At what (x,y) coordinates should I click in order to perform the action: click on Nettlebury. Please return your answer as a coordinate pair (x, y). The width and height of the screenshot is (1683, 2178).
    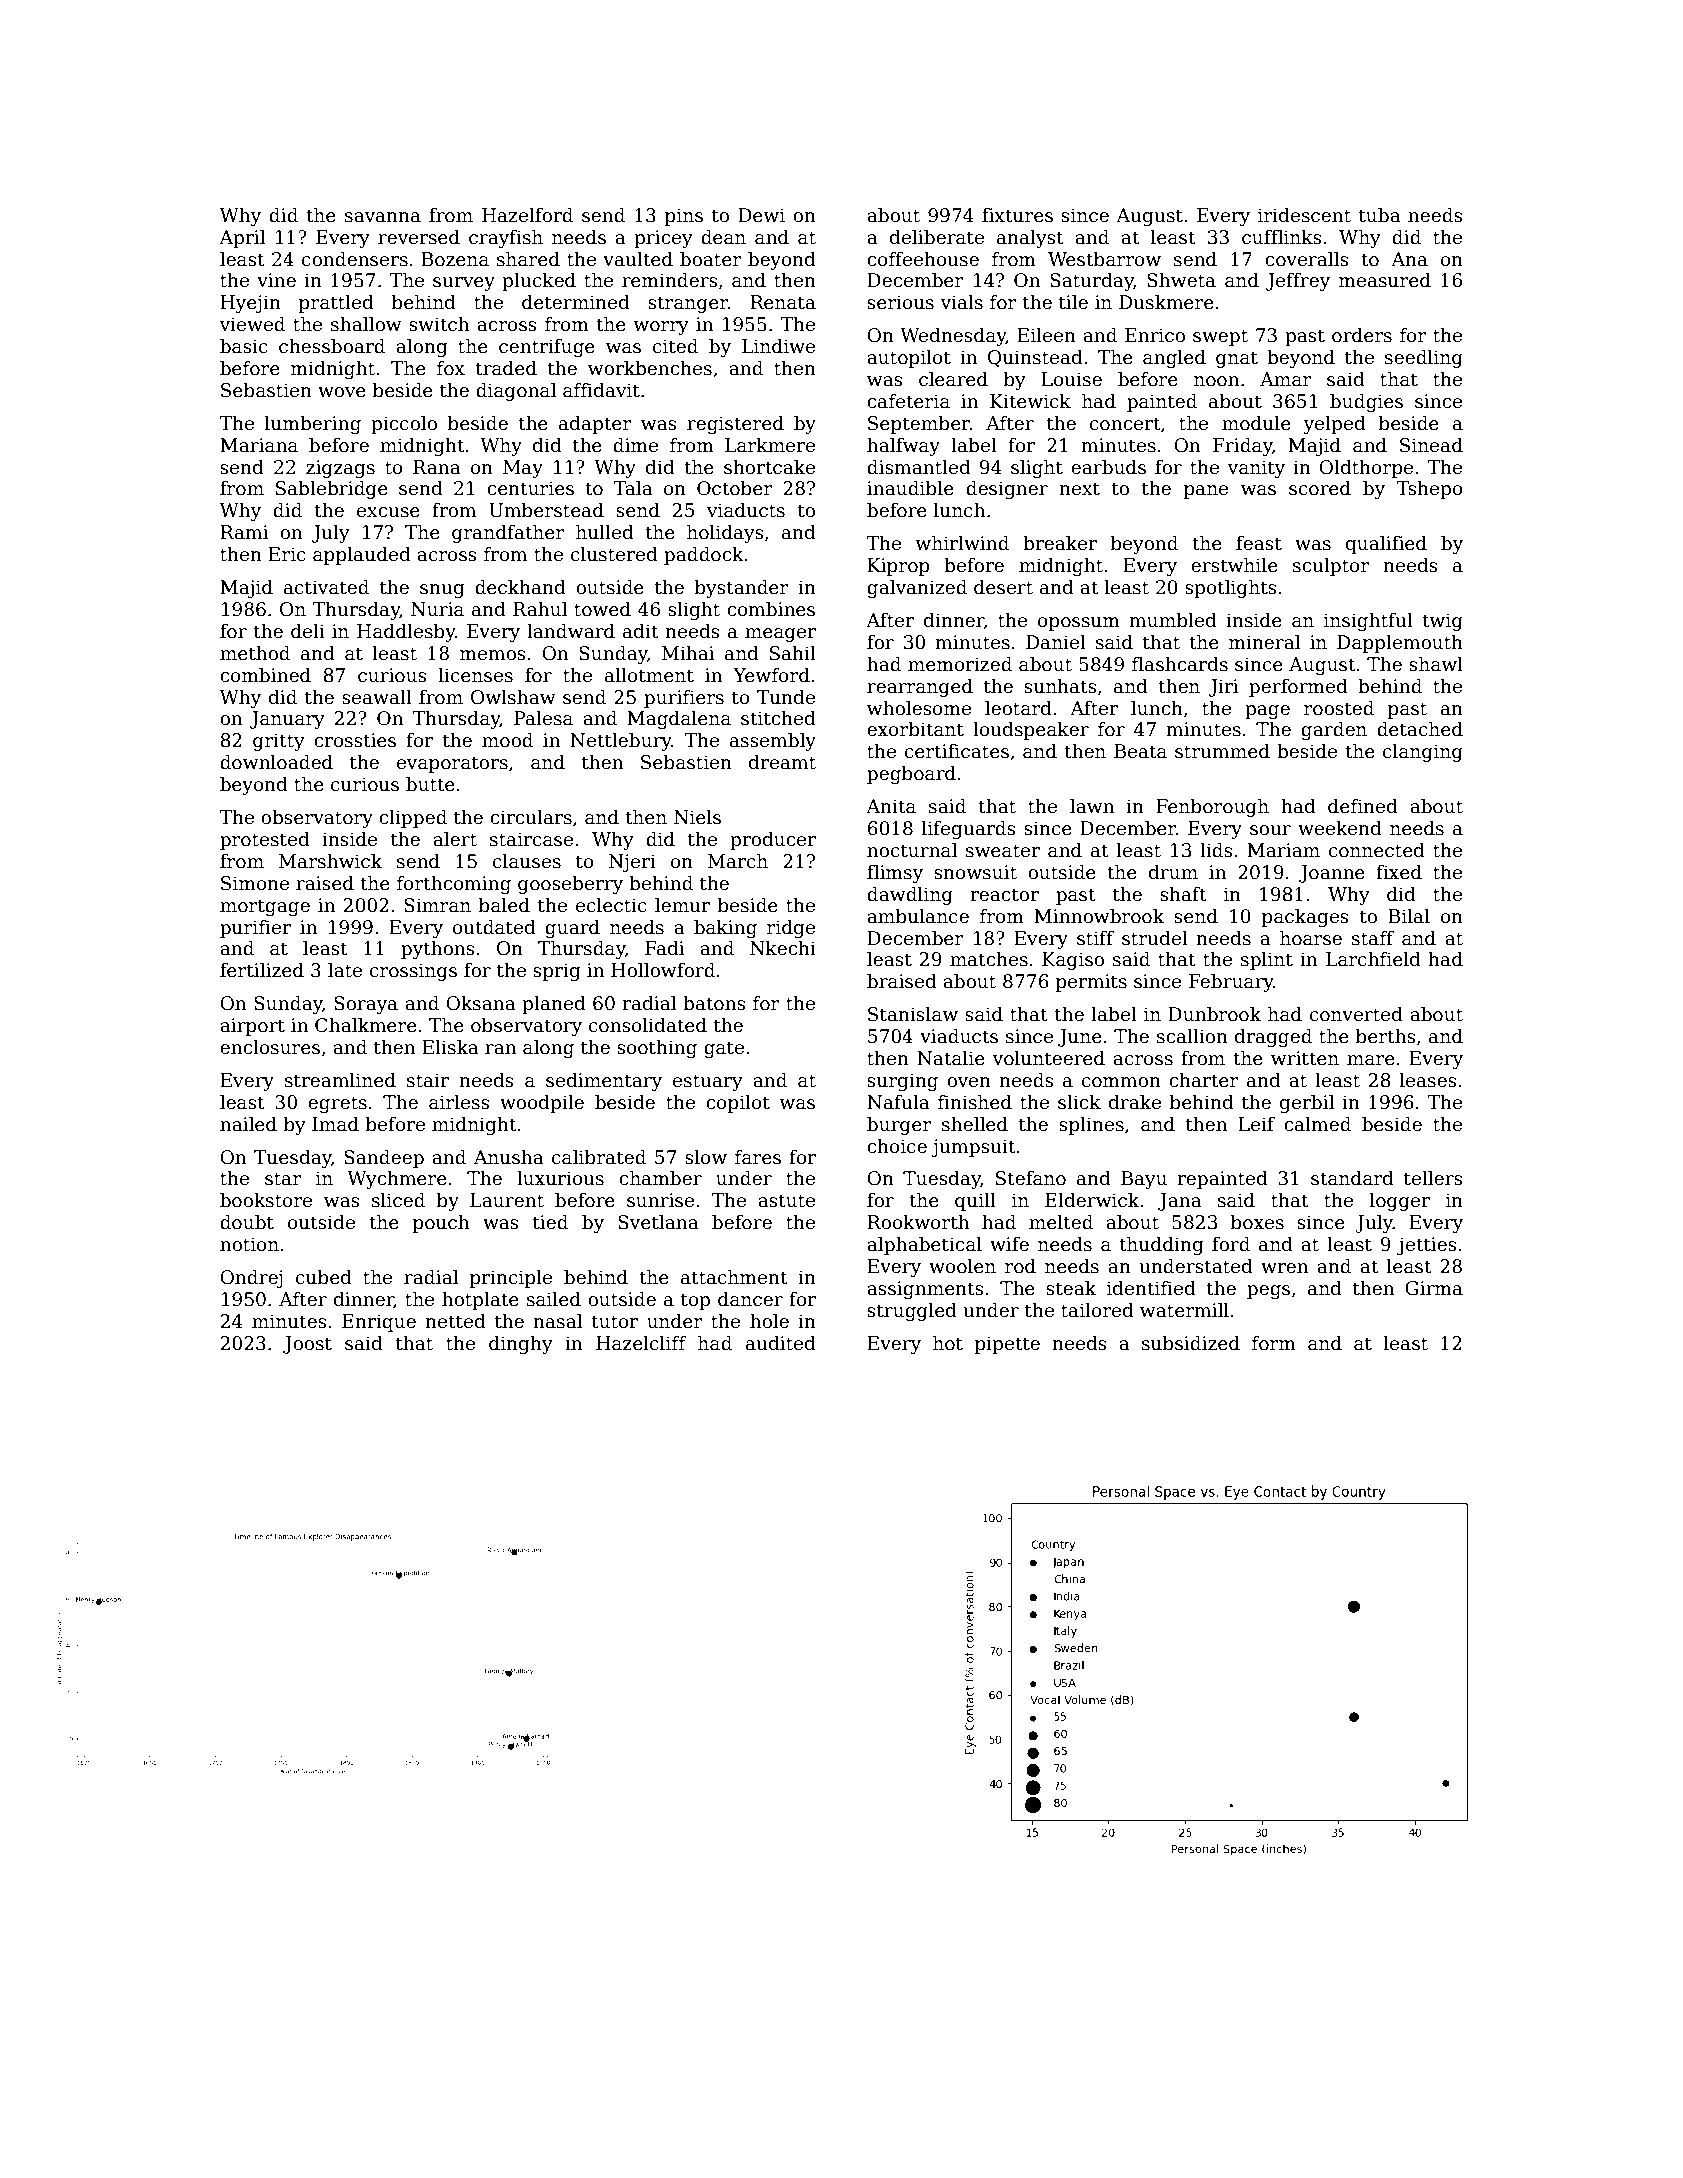
    Looking at the image, I should click on (621, 741).
